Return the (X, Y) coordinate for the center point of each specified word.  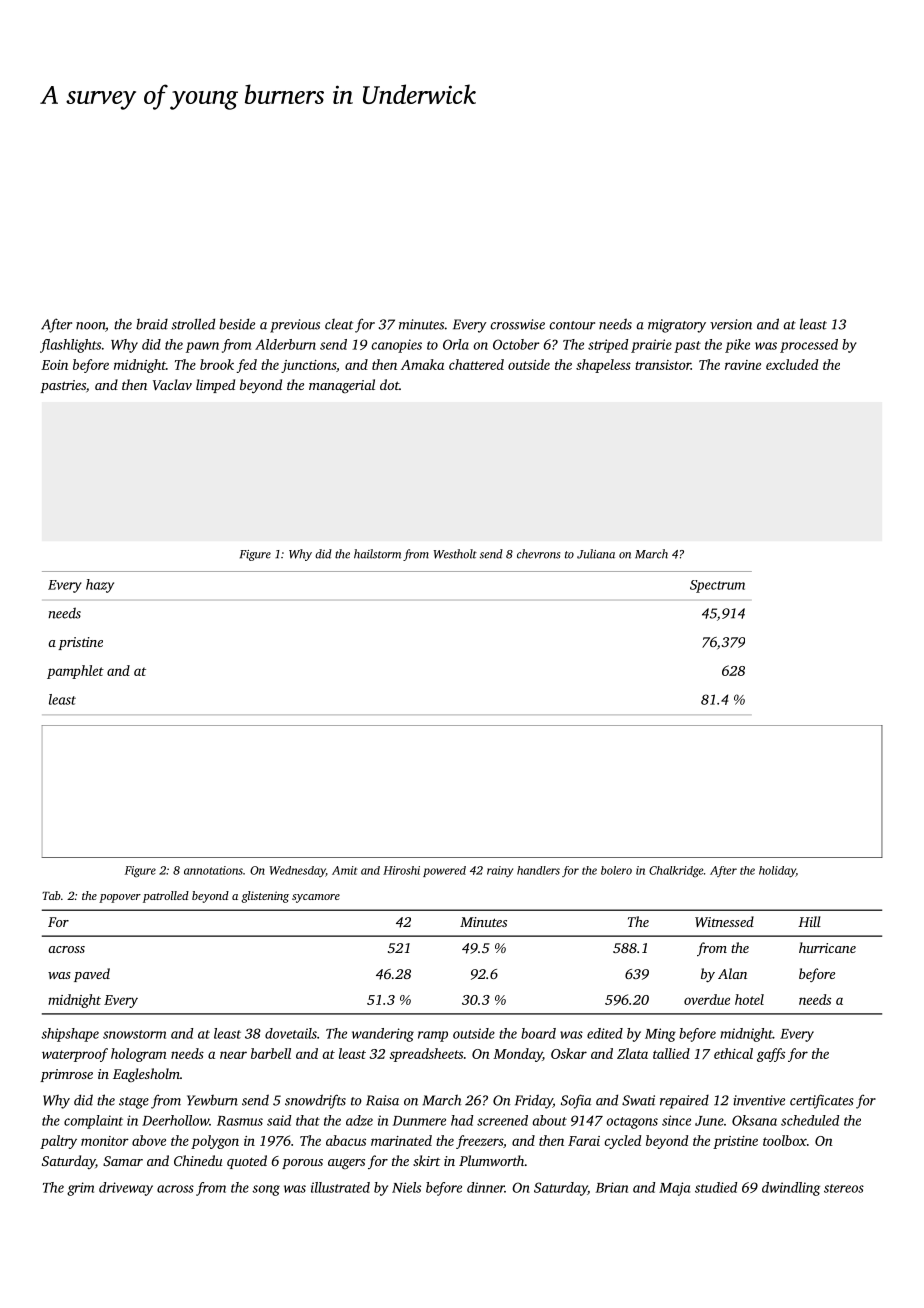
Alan (732, 973)
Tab (51, 895)
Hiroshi (401, 870)
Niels (406, 1187)
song (266, 1190)
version (731, 324)
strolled (193, 324)
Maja (674, 1189)
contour (572, 325)
